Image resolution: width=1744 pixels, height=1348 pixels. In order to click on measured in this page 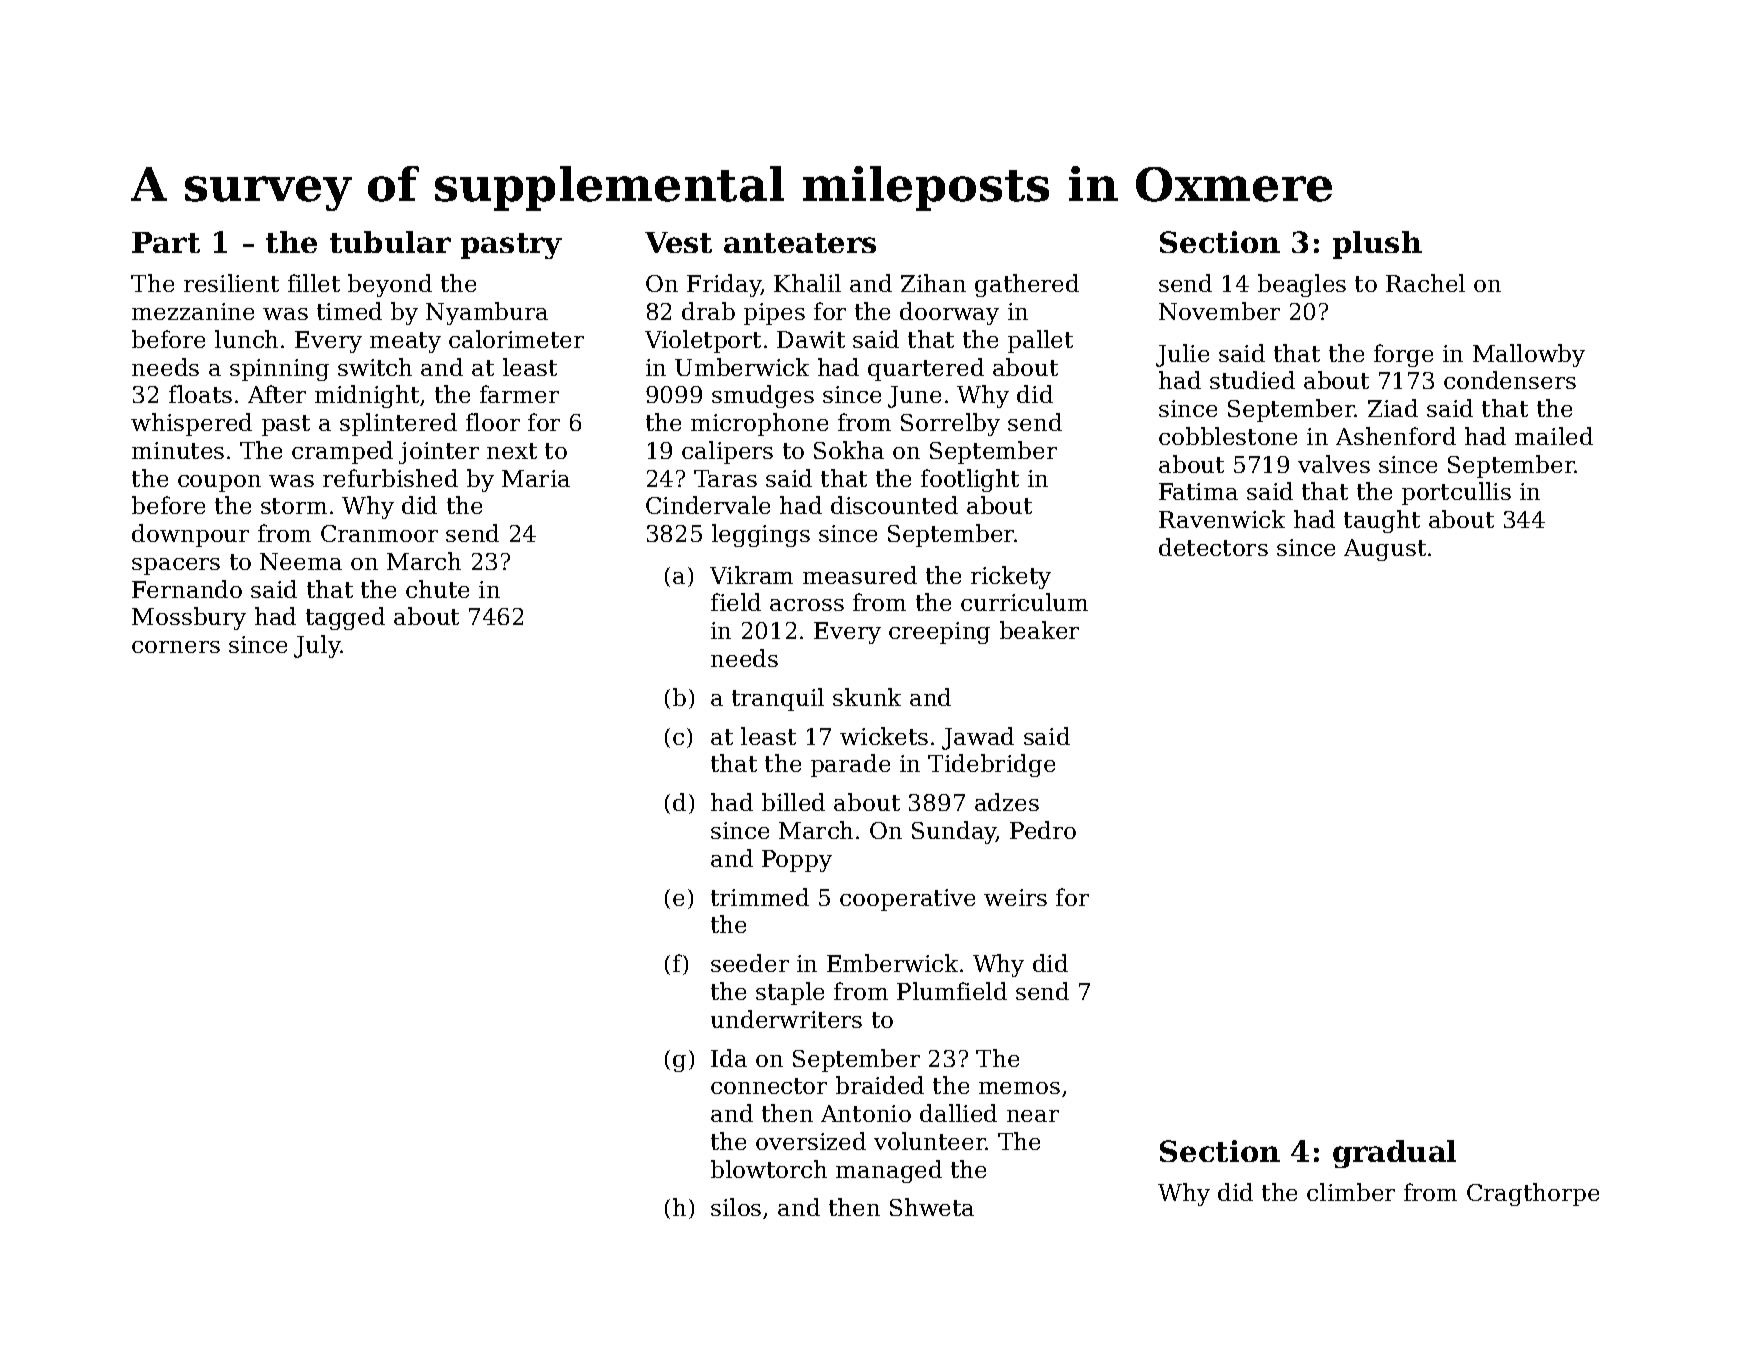, I will do `click(860, 575)`.
